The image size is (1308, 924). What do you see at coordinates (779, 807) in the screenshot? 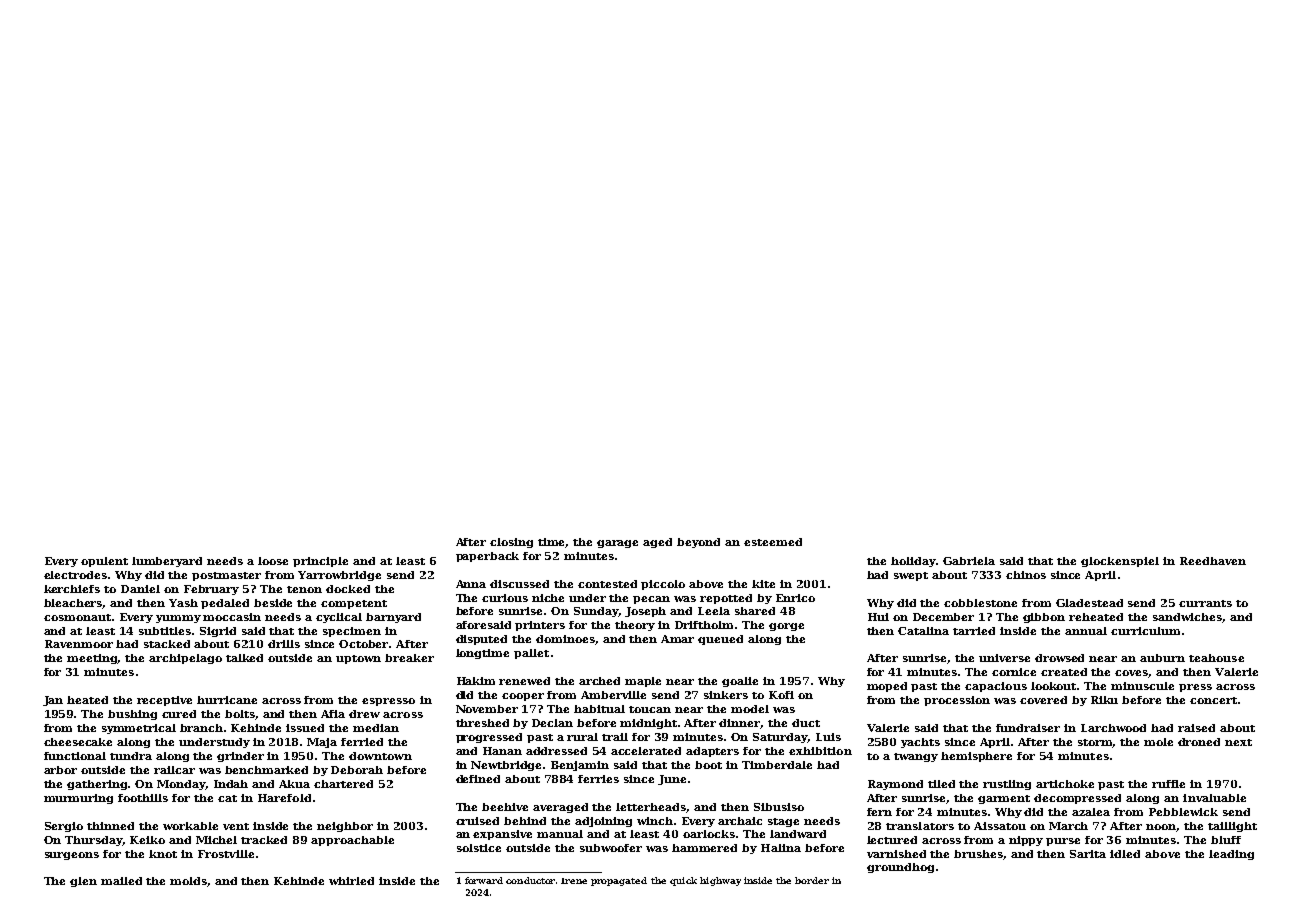
I see `Sibusiso` at bounding box center [779, 807].
